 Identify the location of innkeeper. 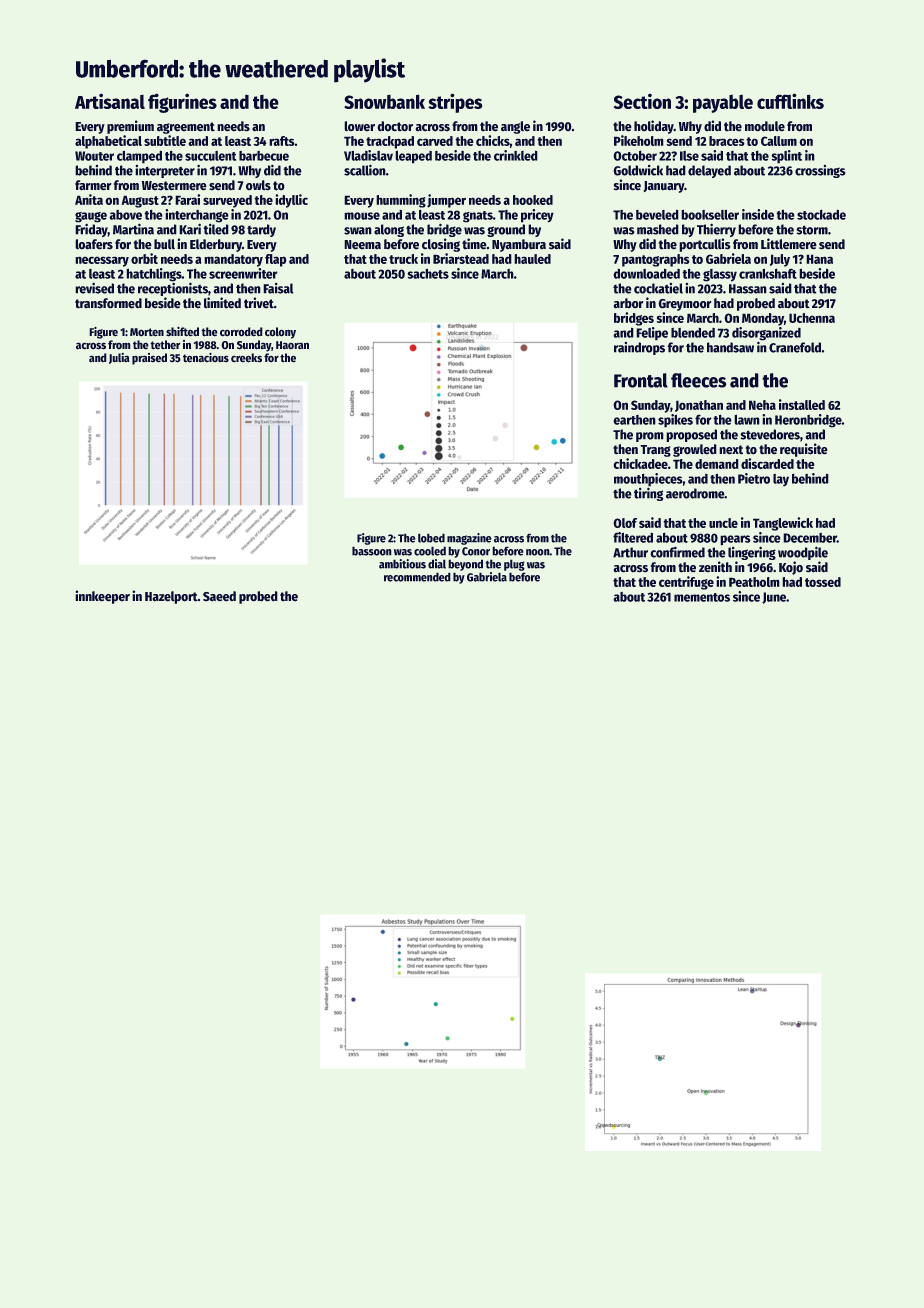
(102, 597).
